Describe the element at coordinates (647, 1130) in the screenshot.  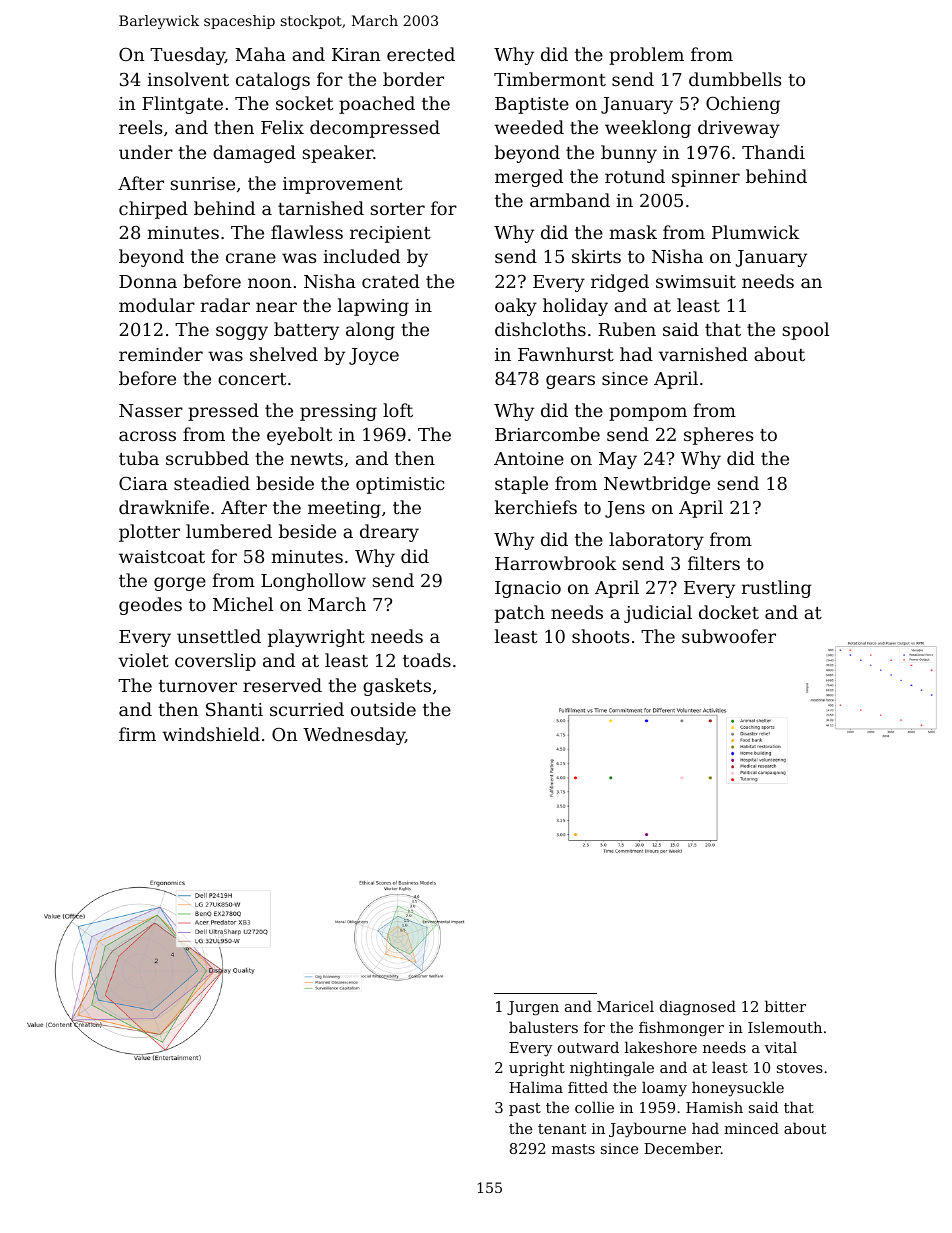
I see `Jaybourne` at that location.
